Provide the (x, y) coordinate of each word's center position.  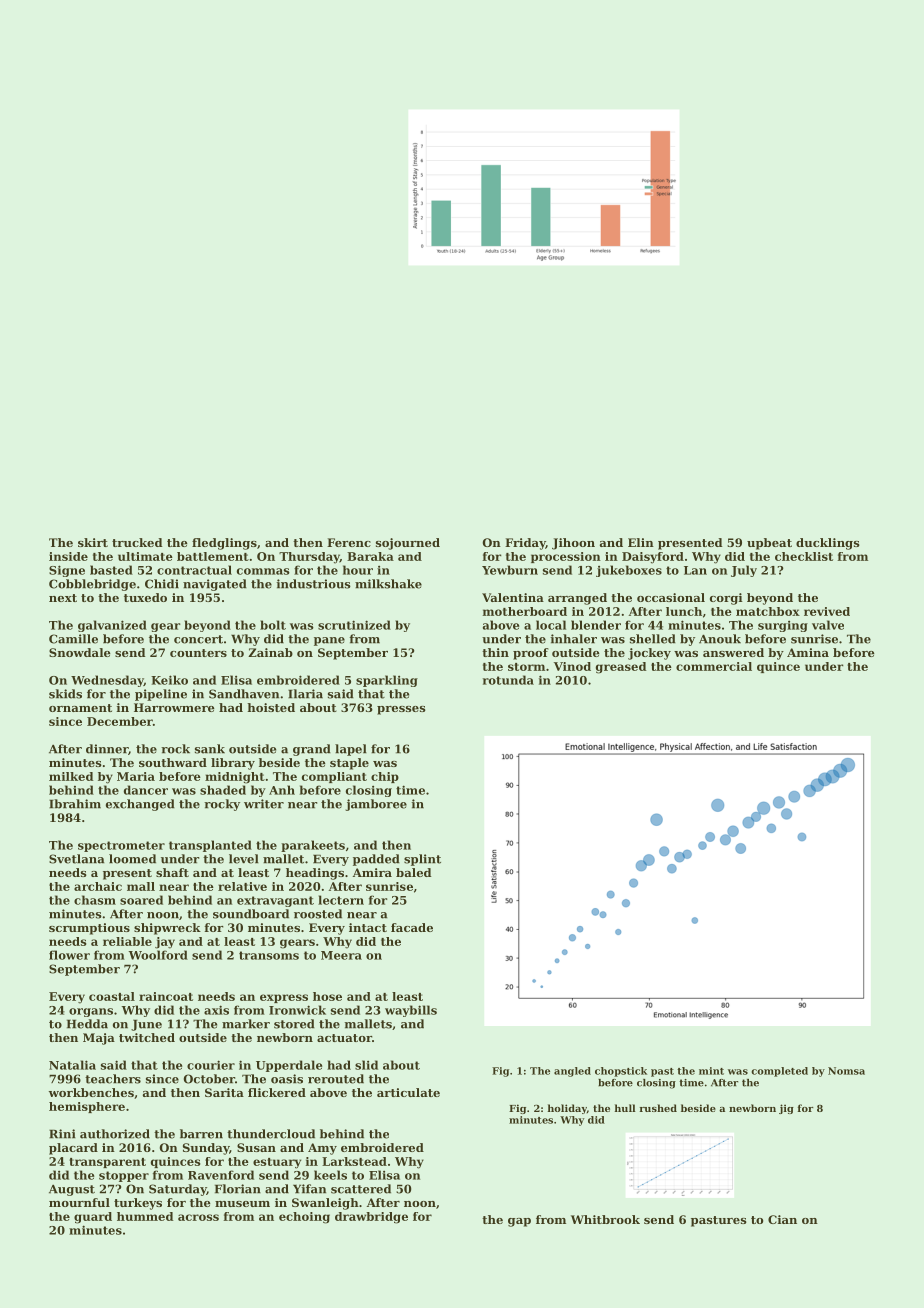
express (284, 998)
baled (413, 872)
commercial (714, 666)
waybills (411, 1011)
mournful (79, 1202)
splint (422, 860)
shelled (653, 639)
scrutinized (354, 625)
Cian (782, 1219)
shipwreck (167, 929)
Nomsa (846, 1071)
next (63, 598)
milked (71, 776)
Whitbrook (605, 1219)
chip (385, 777)
